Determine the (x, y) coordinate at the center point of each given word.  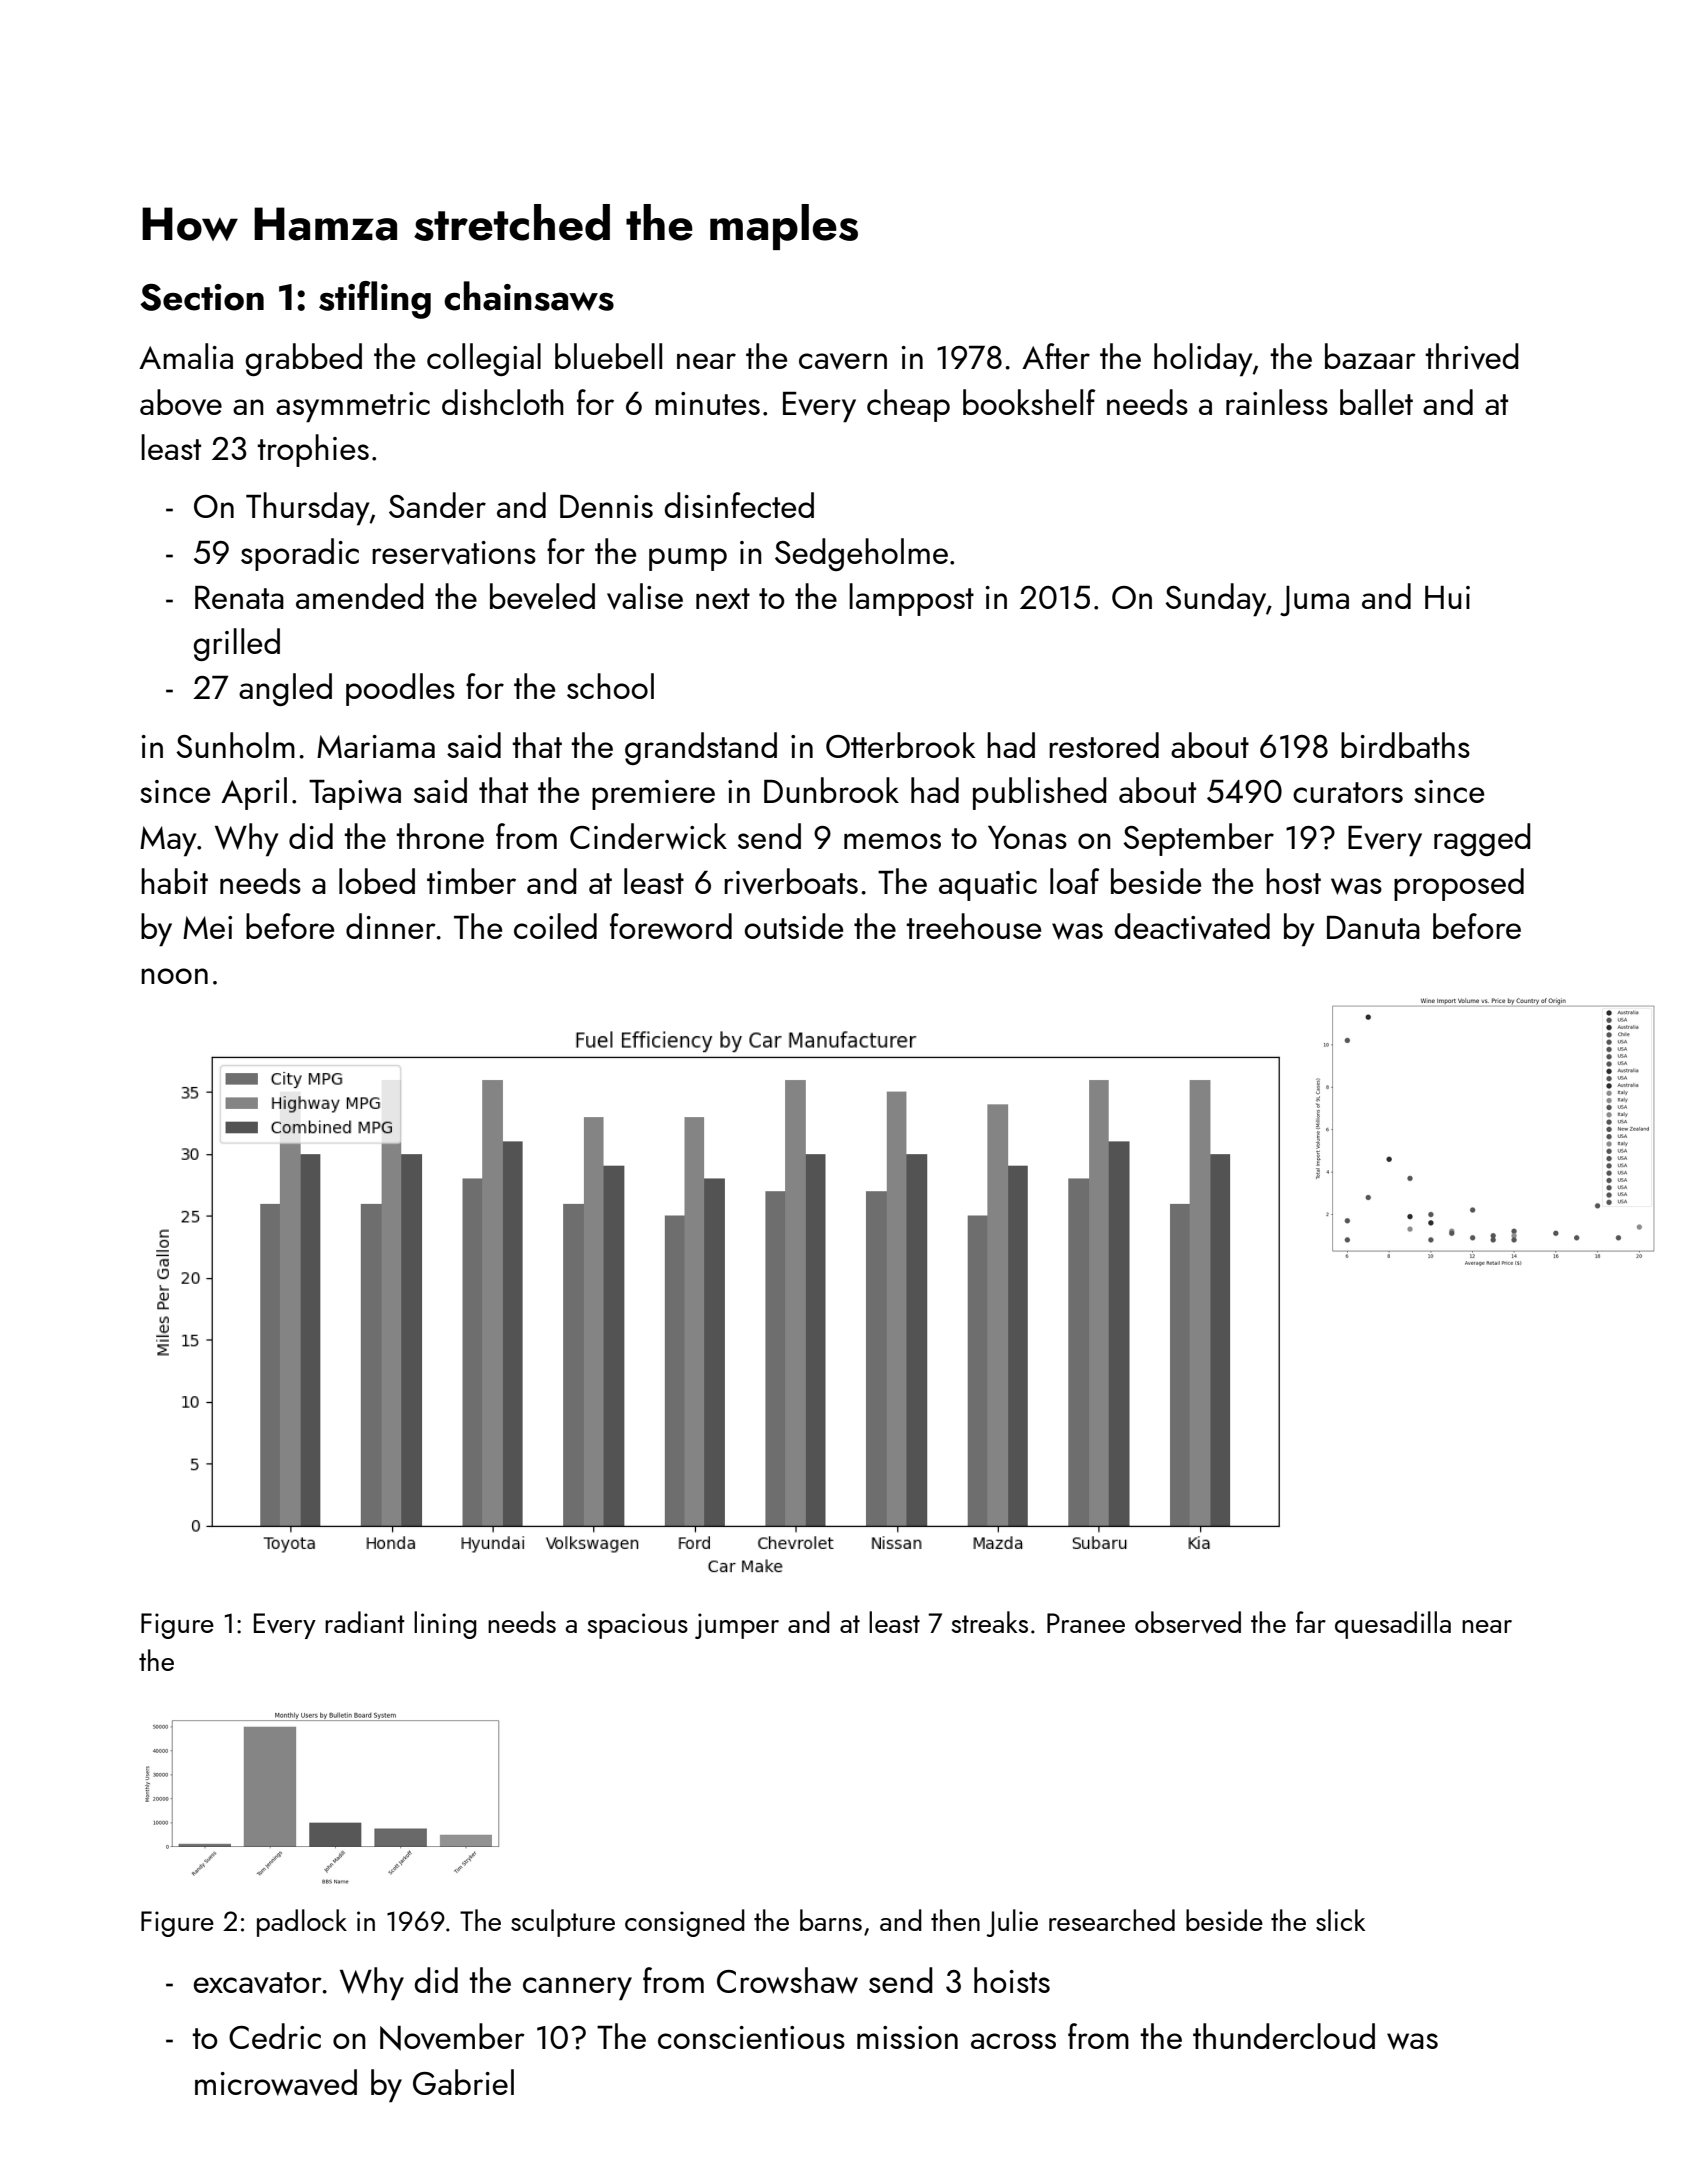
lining (445, 1625)
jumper (737, 1626)
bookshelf (1029, 402)
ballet (1376, 402)
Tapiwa (355, 795)
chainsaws (529, 296)
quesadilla (1393, 1625)
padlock (302, 1923)
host (1293, 881)
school (610, 686)
